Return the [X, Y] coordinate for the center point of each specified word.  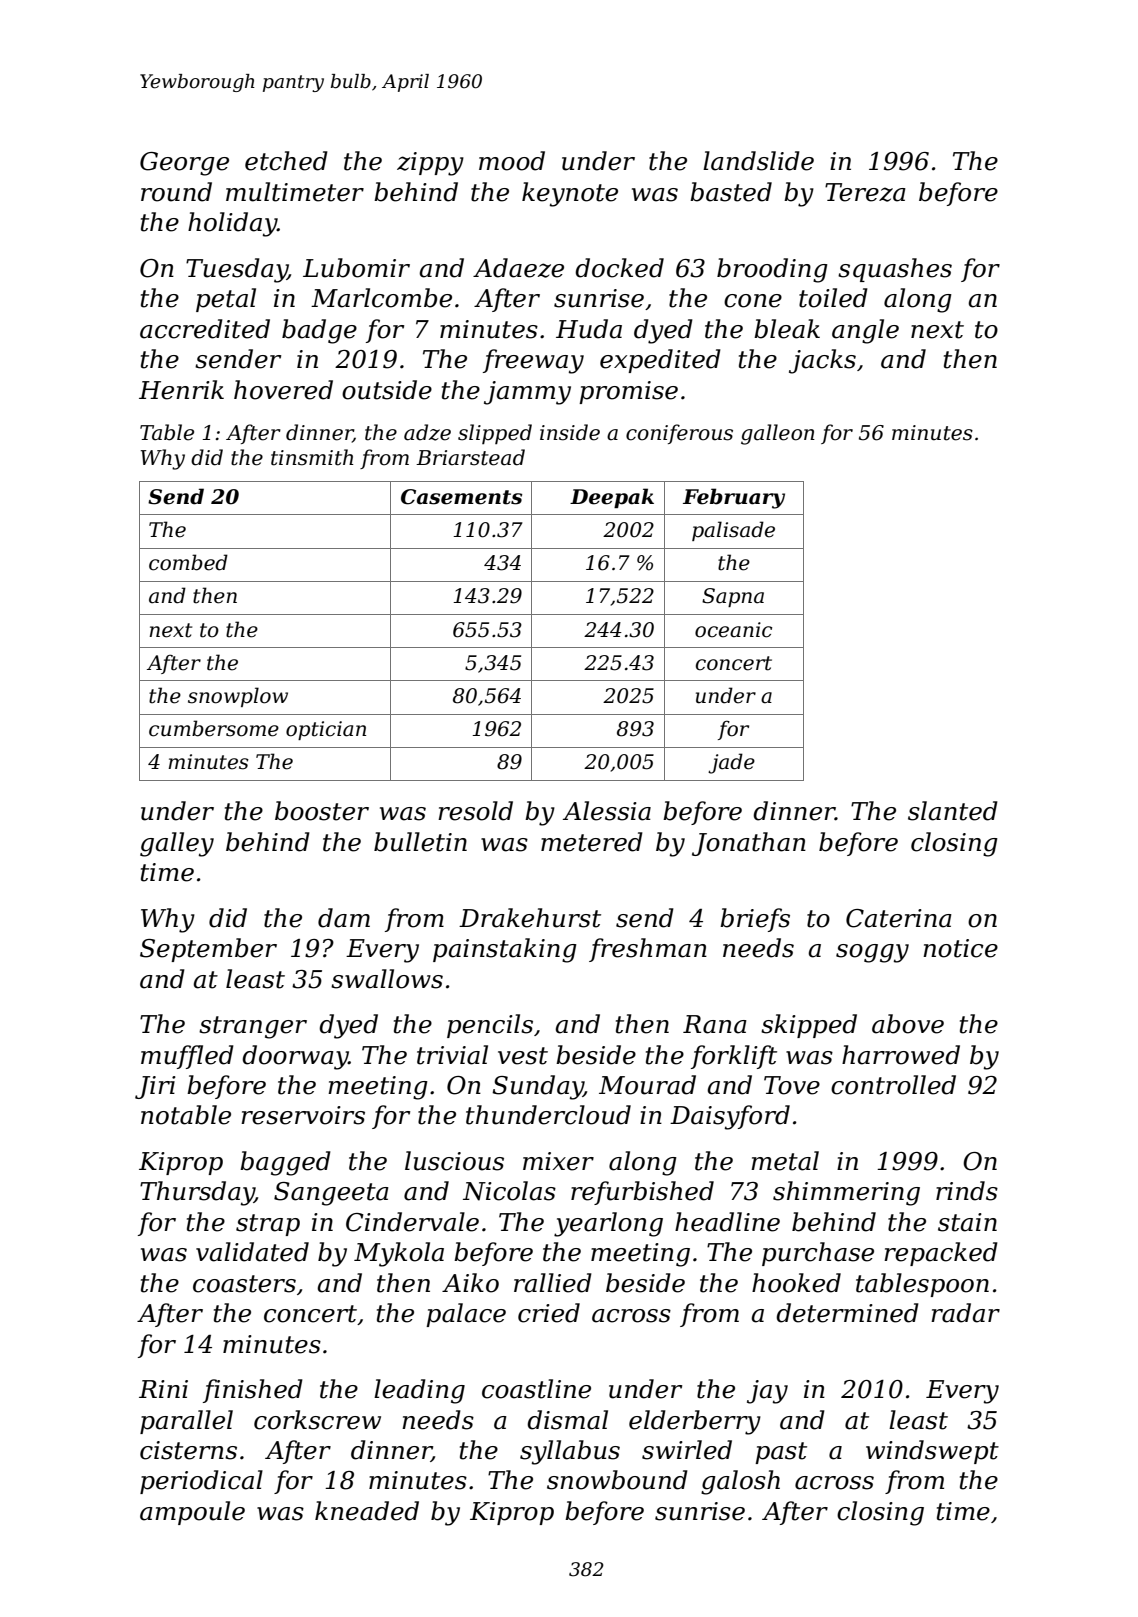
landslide [758, 161]
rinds [967, 1191]
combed [188, 562]
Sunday [538, 1087]
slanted [953, 811]
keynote [570, 194]
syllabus [570, 1452]
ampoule [192, 1513]
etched [286, 161]
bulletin [420, 842]
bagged [285, 1163]
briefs [755, 920]
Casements [461, 497]
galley [177, 844]
